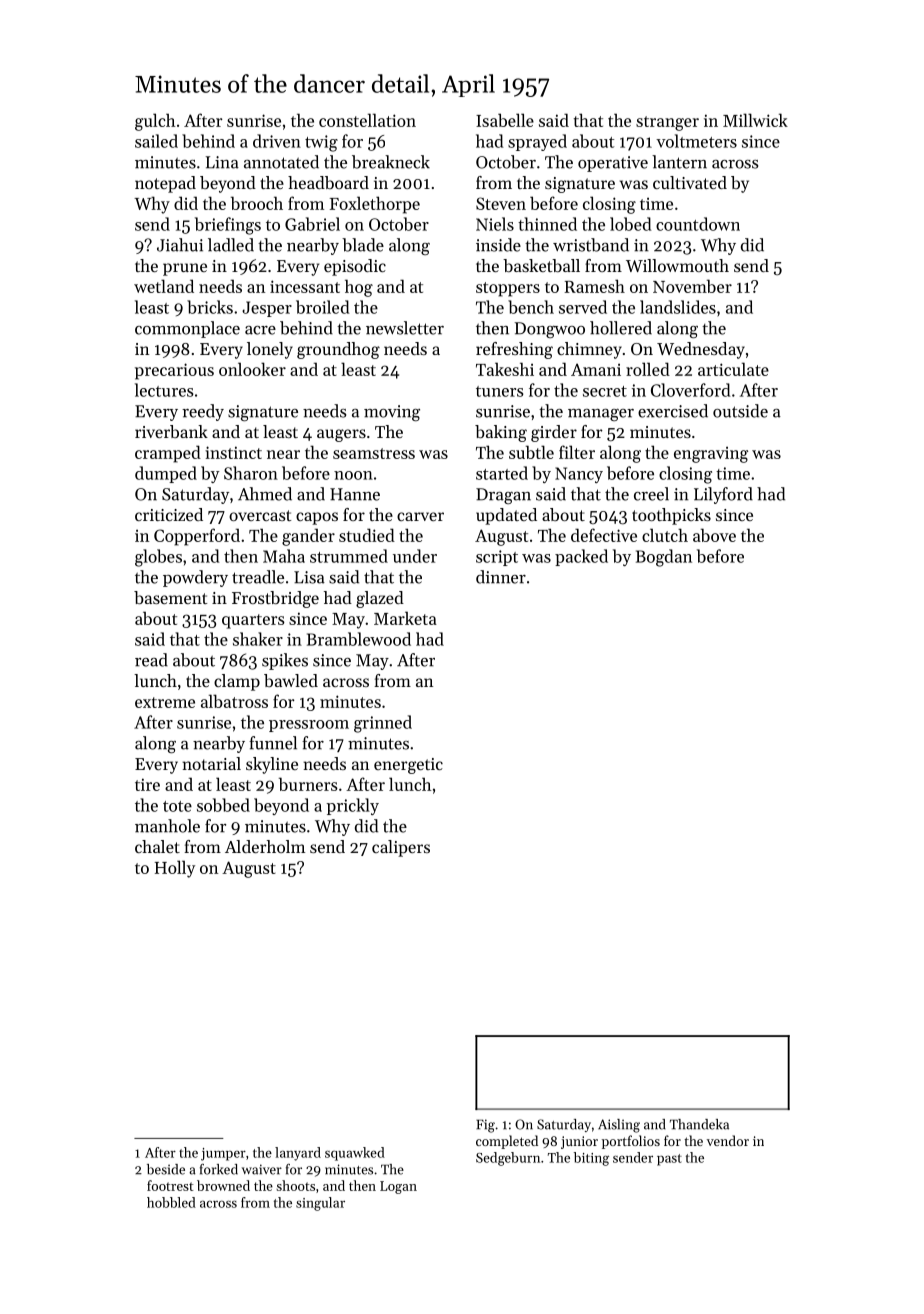 The height and width of the image is (1314, 924). Describe the element at coordinates (591, 245) in the image. I see `wristband` at that location.
